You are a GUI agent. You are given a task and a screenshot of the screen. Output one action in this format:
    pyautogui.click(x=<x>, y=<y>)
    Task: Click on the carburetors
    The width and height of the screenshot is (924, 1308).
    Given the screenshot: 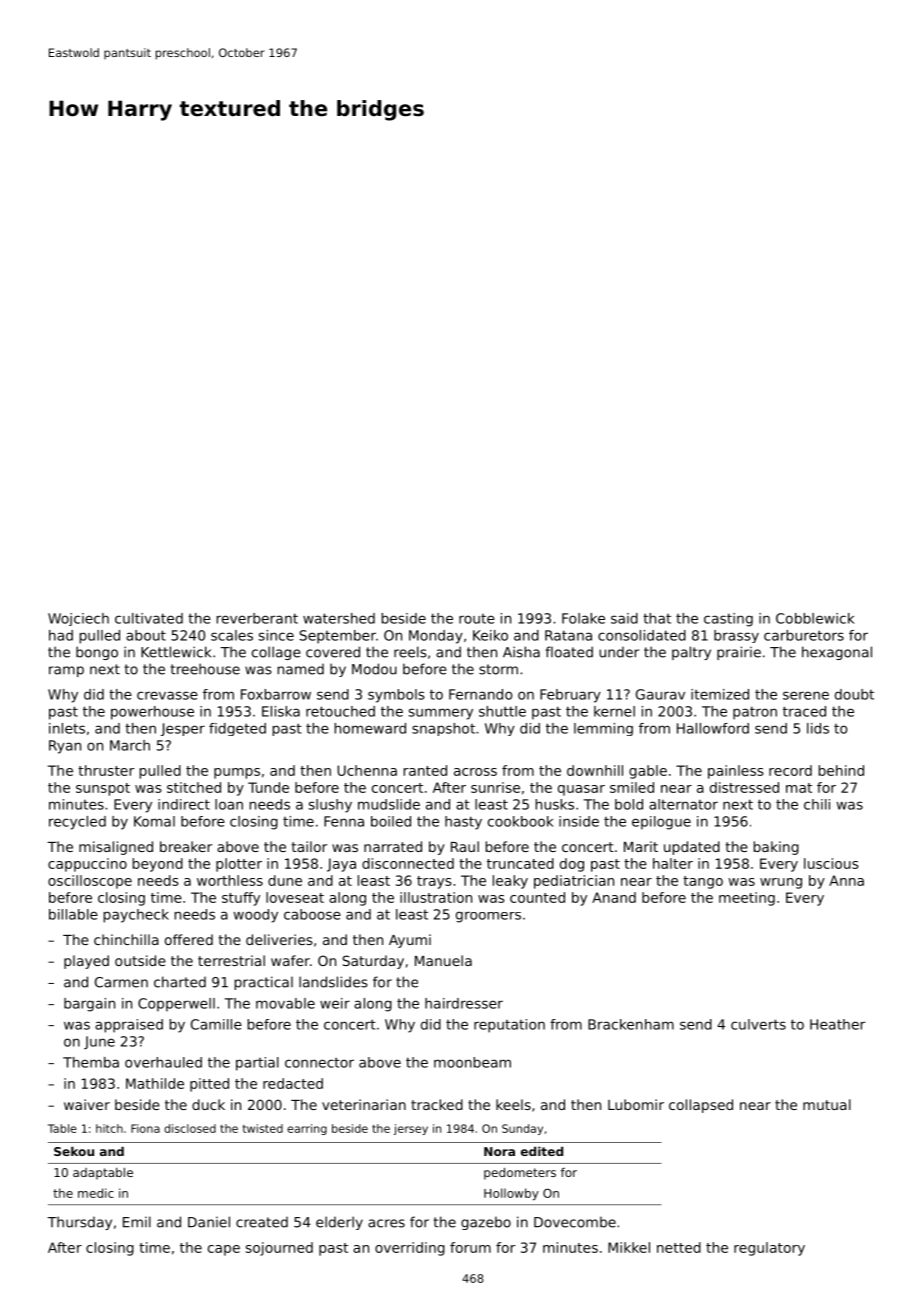 What is the action you would take?
    pyautogui.click(x=804, y=635)
